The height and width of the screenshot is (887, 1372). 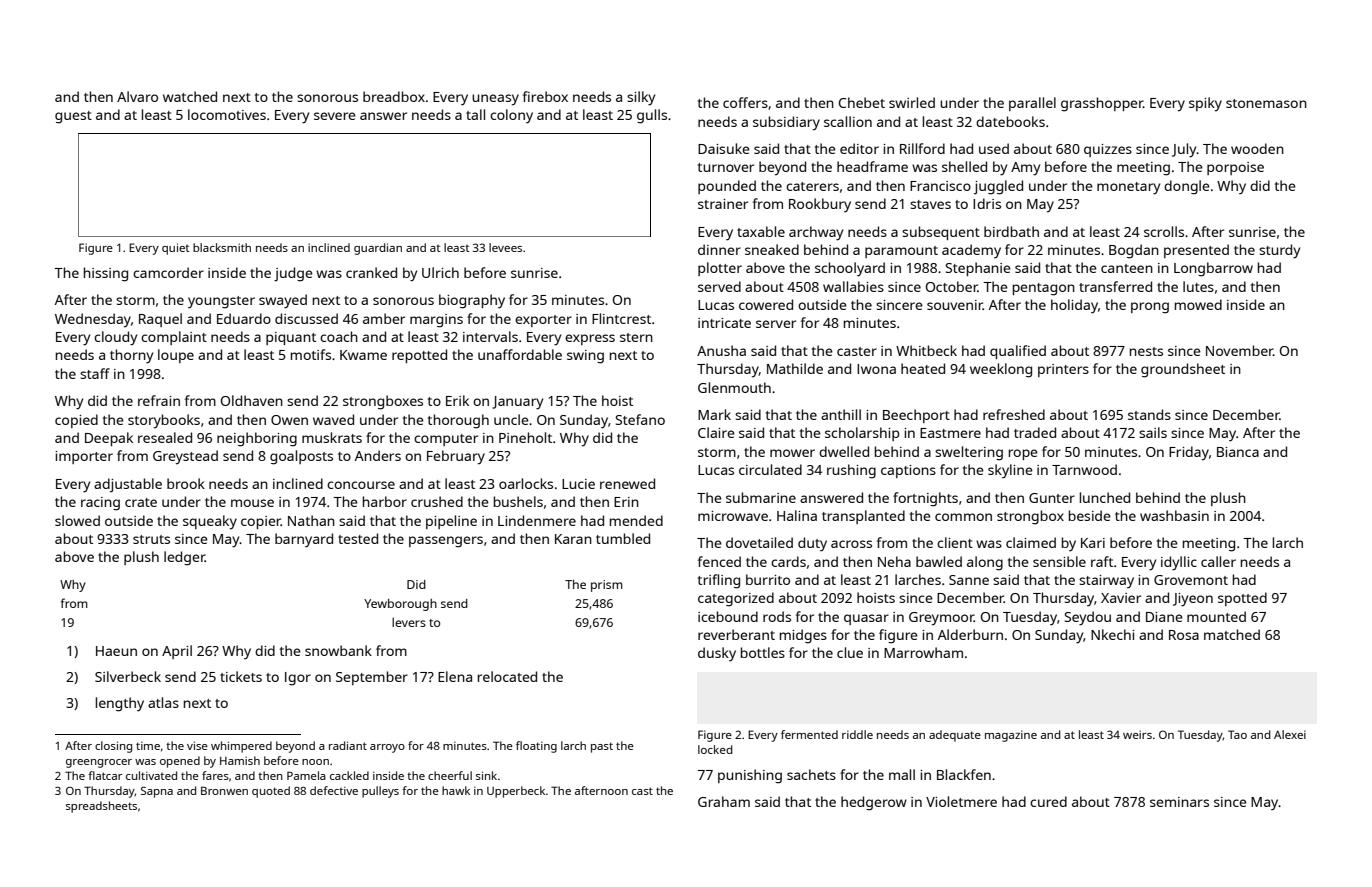 I want to click on Anders, so click(x=378, y=455).
